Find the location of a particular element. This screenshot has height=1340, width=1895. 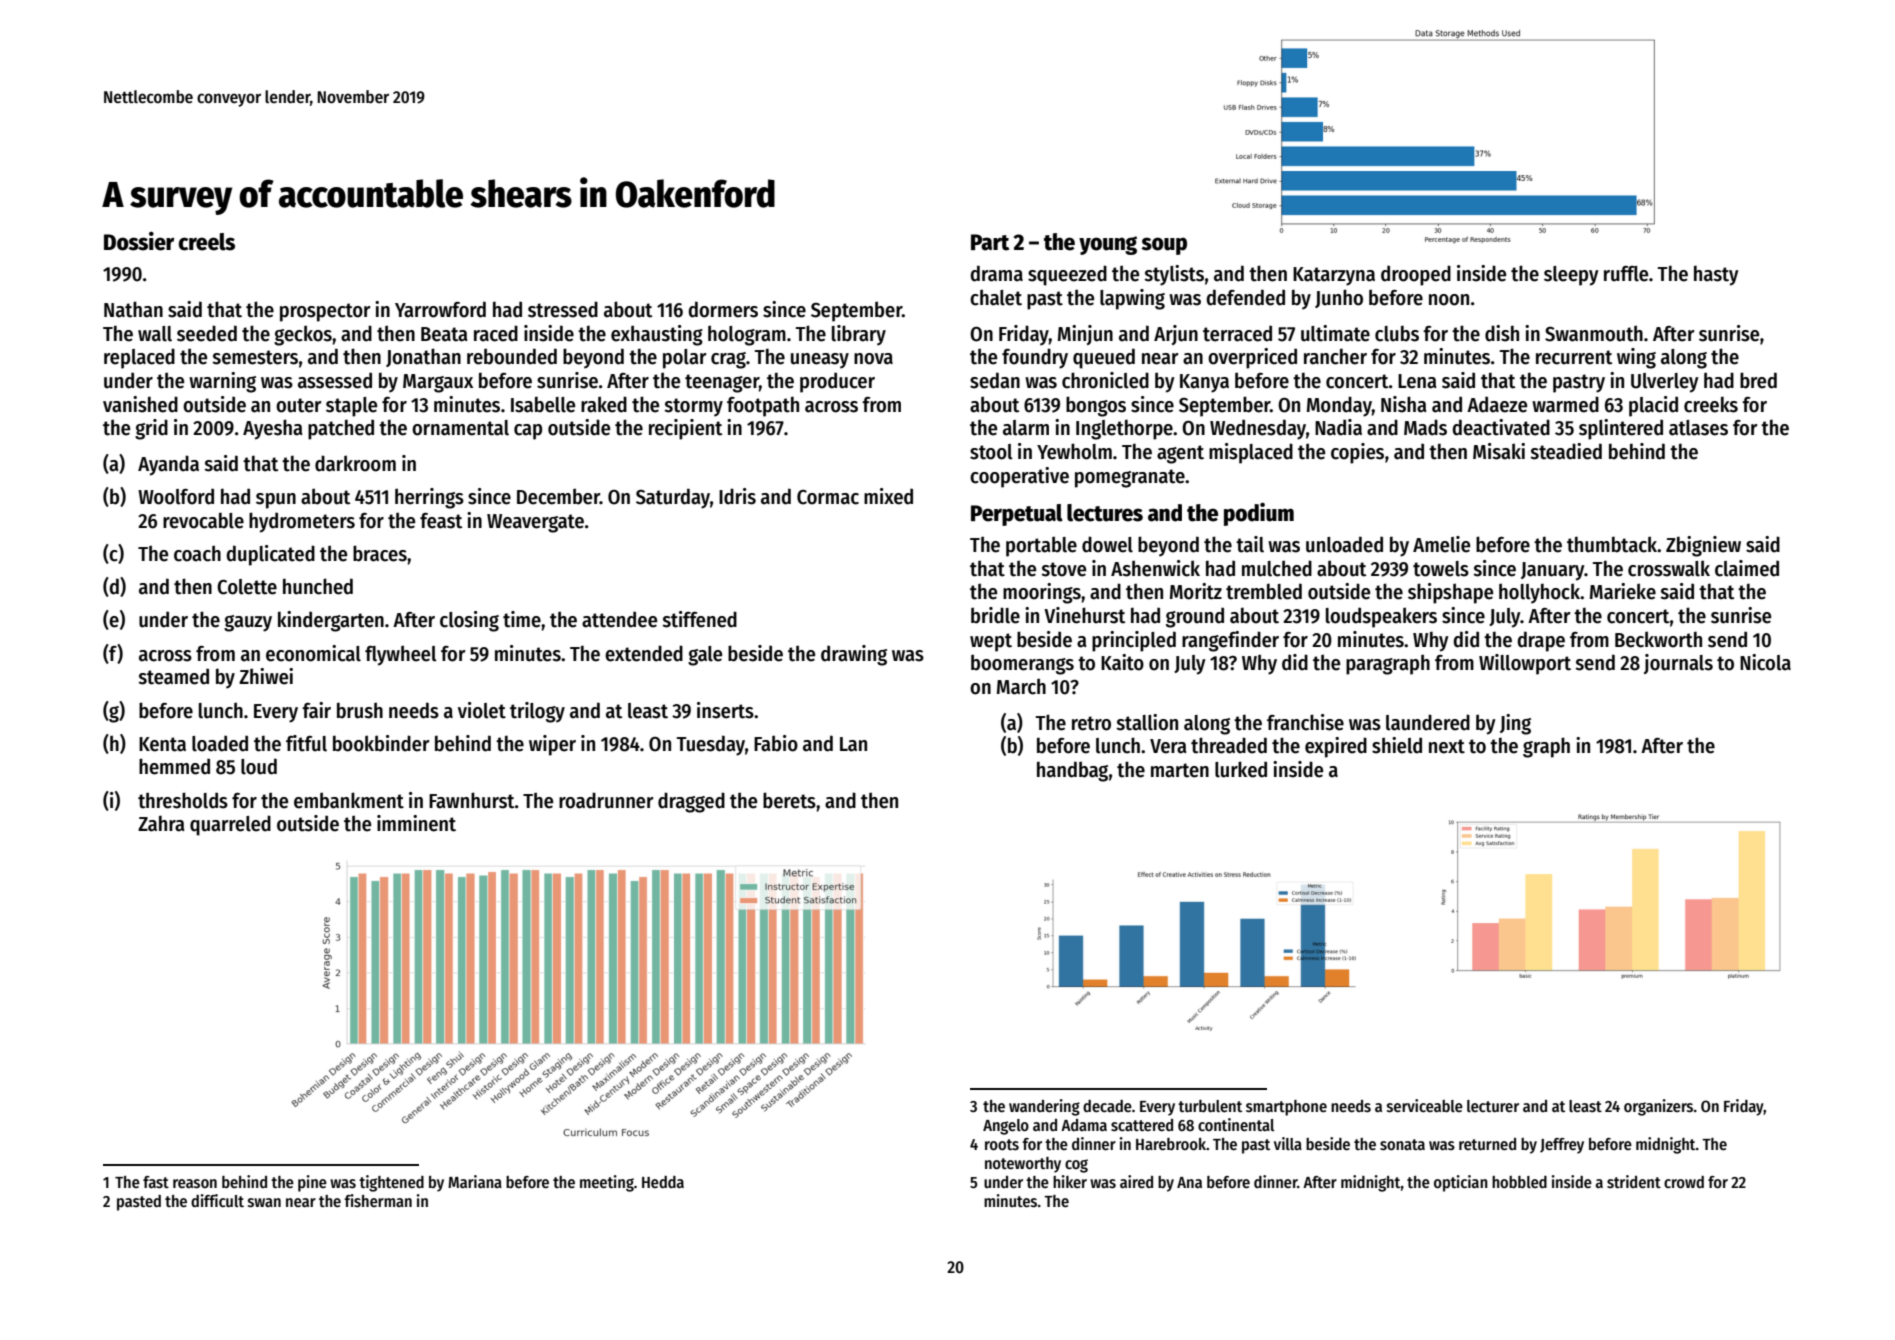

Zahra is located at coordinates (161, 823).
